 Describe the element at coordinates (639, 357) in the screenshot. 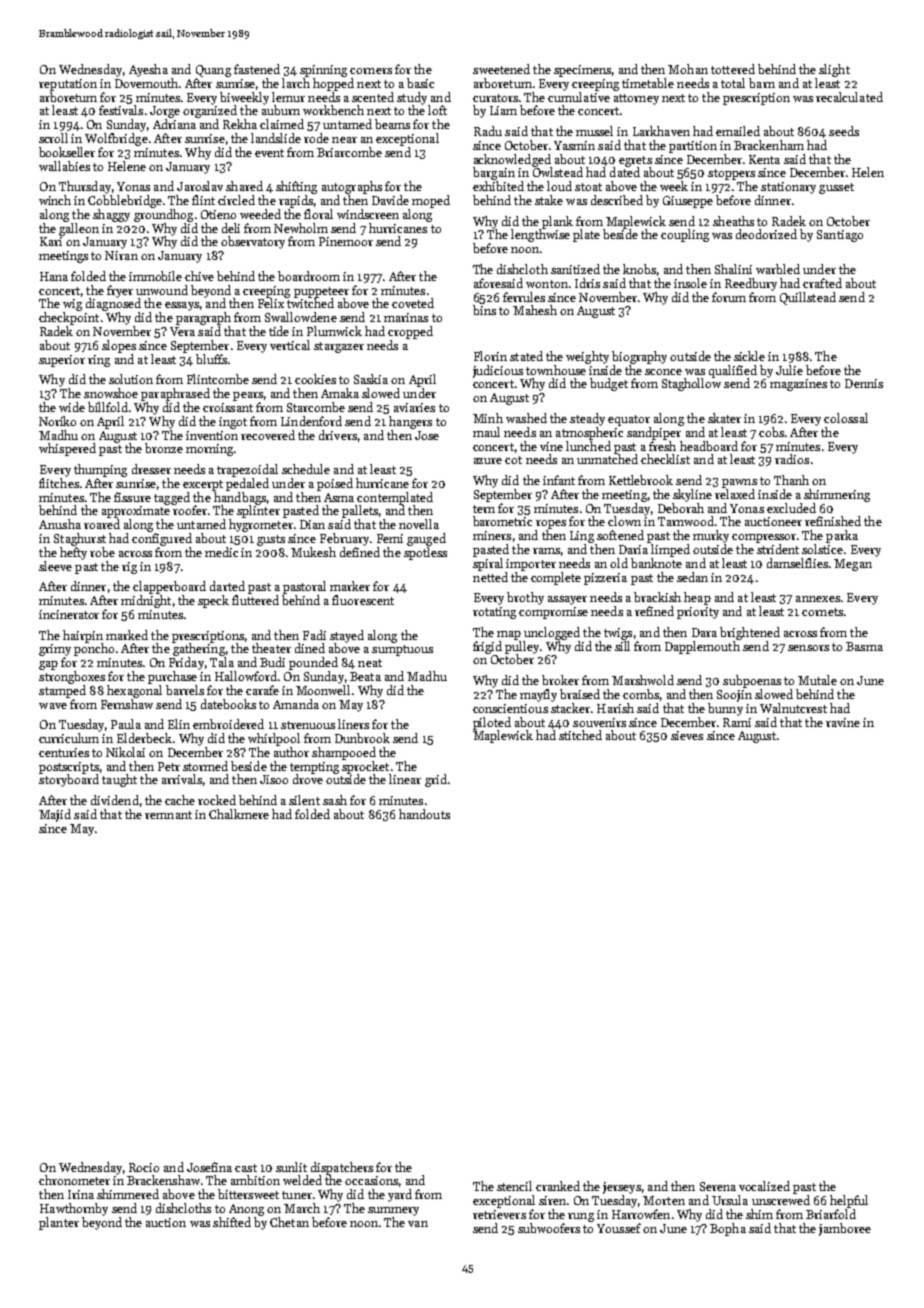

I see `biography` at that location.
